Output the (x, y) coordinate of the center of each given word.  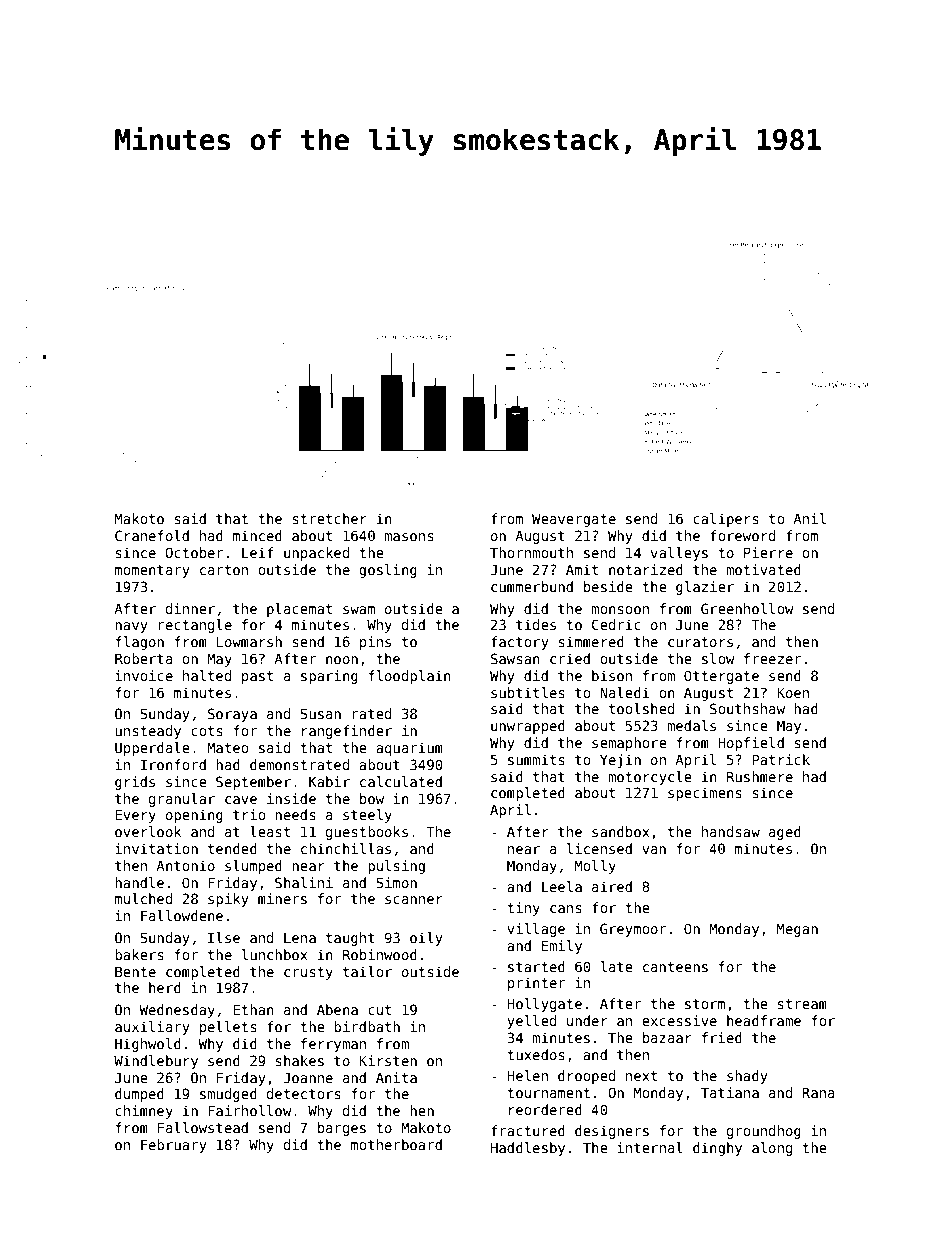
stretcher (329, 518)
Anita (396, 1077)
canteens (675, 967)
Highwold (148, 1045)
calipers (726, 520)
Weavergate (574, 520)
